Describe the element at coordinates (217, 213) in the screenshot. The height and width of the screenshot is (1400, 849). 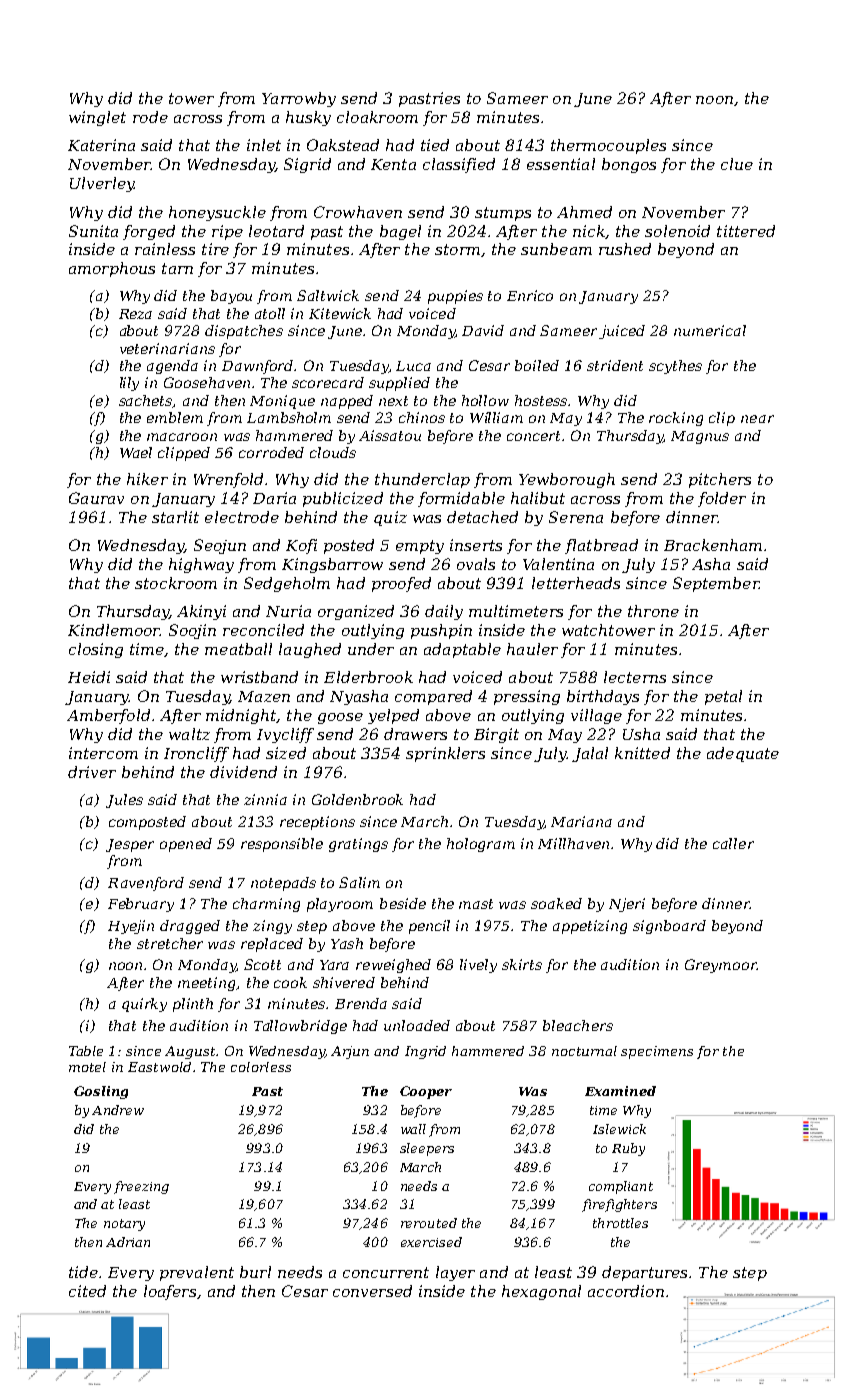
I see `honeysuckle` at that location.
